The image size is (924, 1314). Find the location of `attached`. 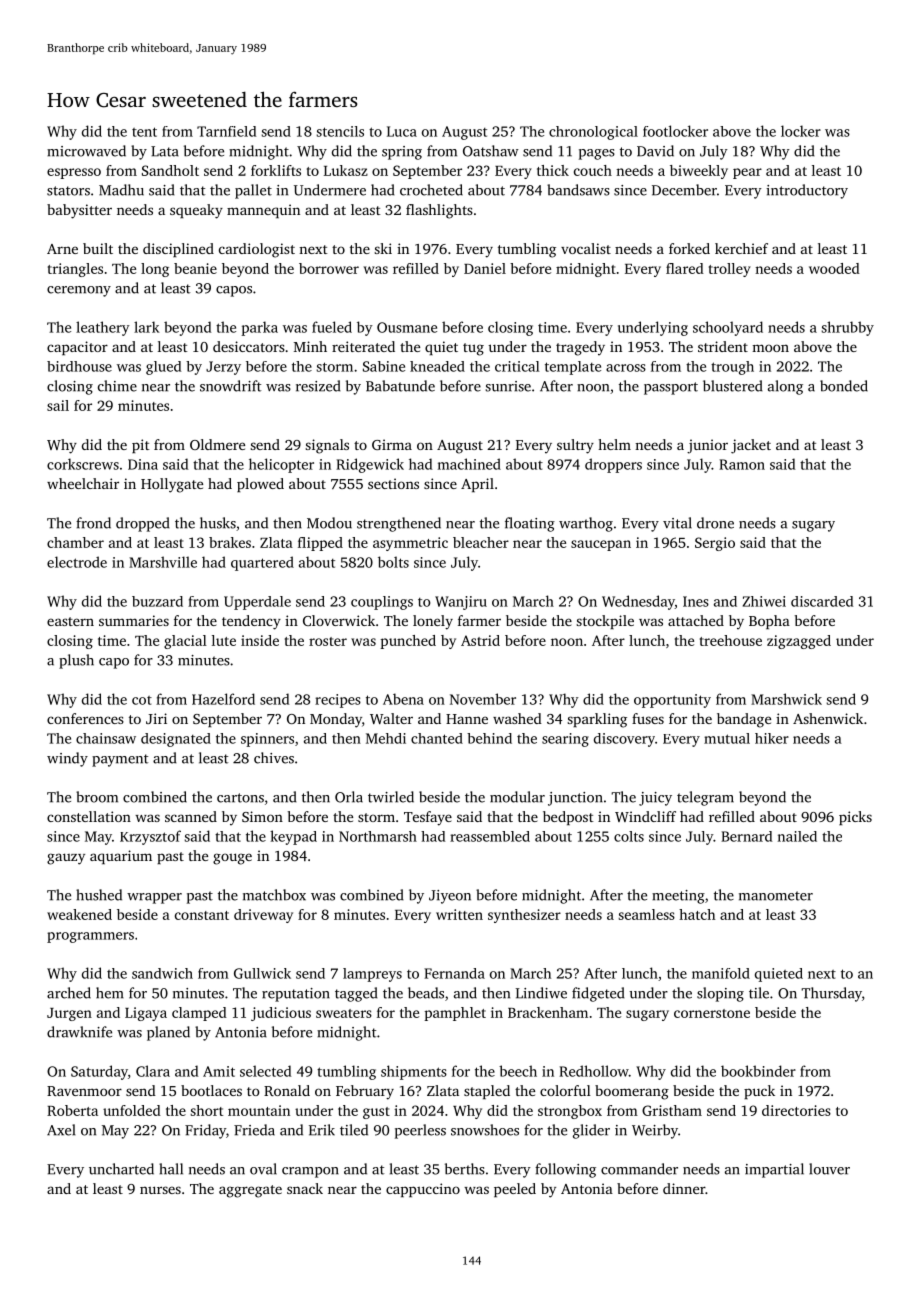

attached is located at coordinates (696, 620).
